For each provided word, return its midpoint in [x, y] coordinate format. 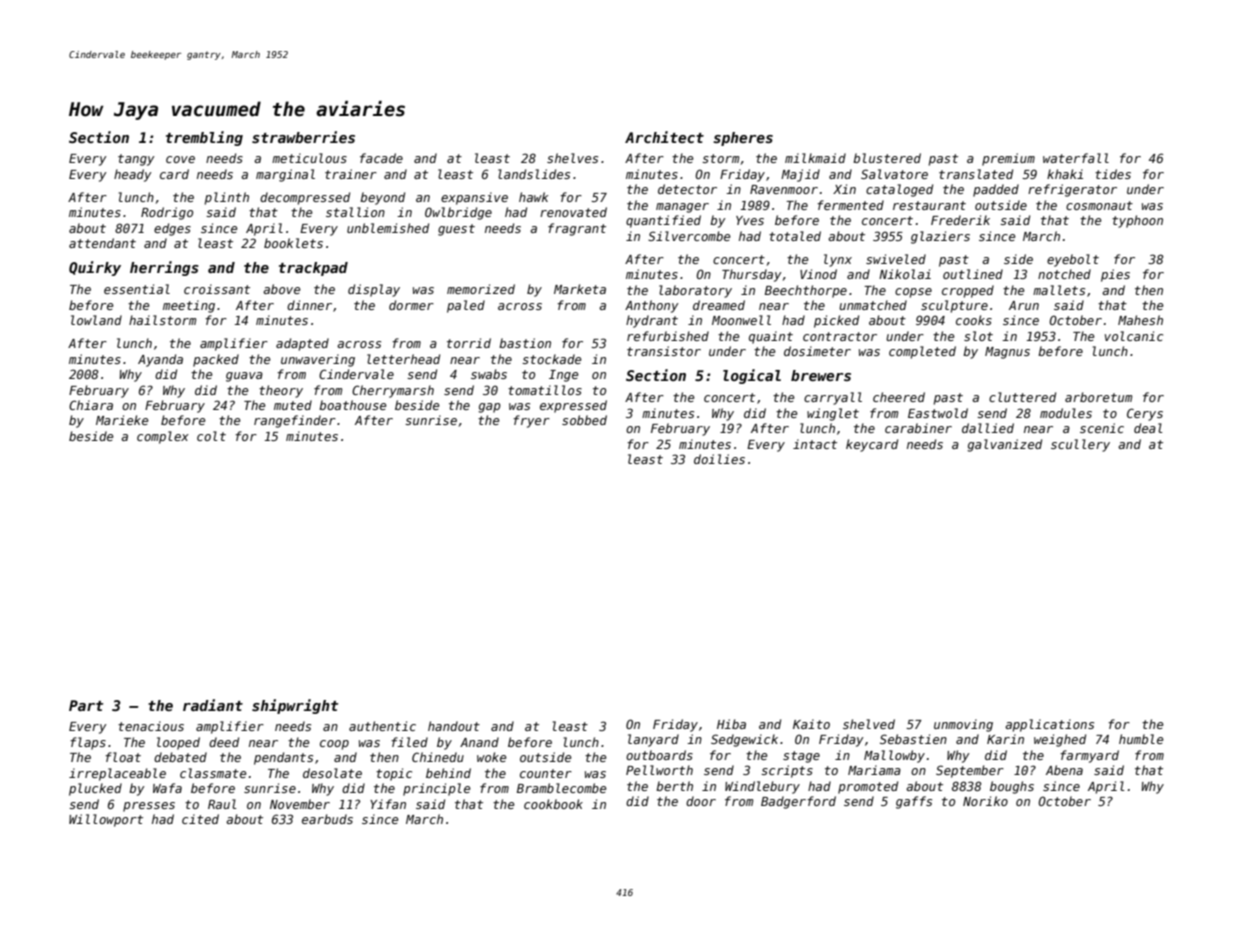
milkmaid [815, 158]
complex [163, 437]
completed [922, 352]
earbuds [327, 819]
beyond [382, 198]
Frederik [960, 220]
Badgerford [798, 802]
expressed [573, 406]
